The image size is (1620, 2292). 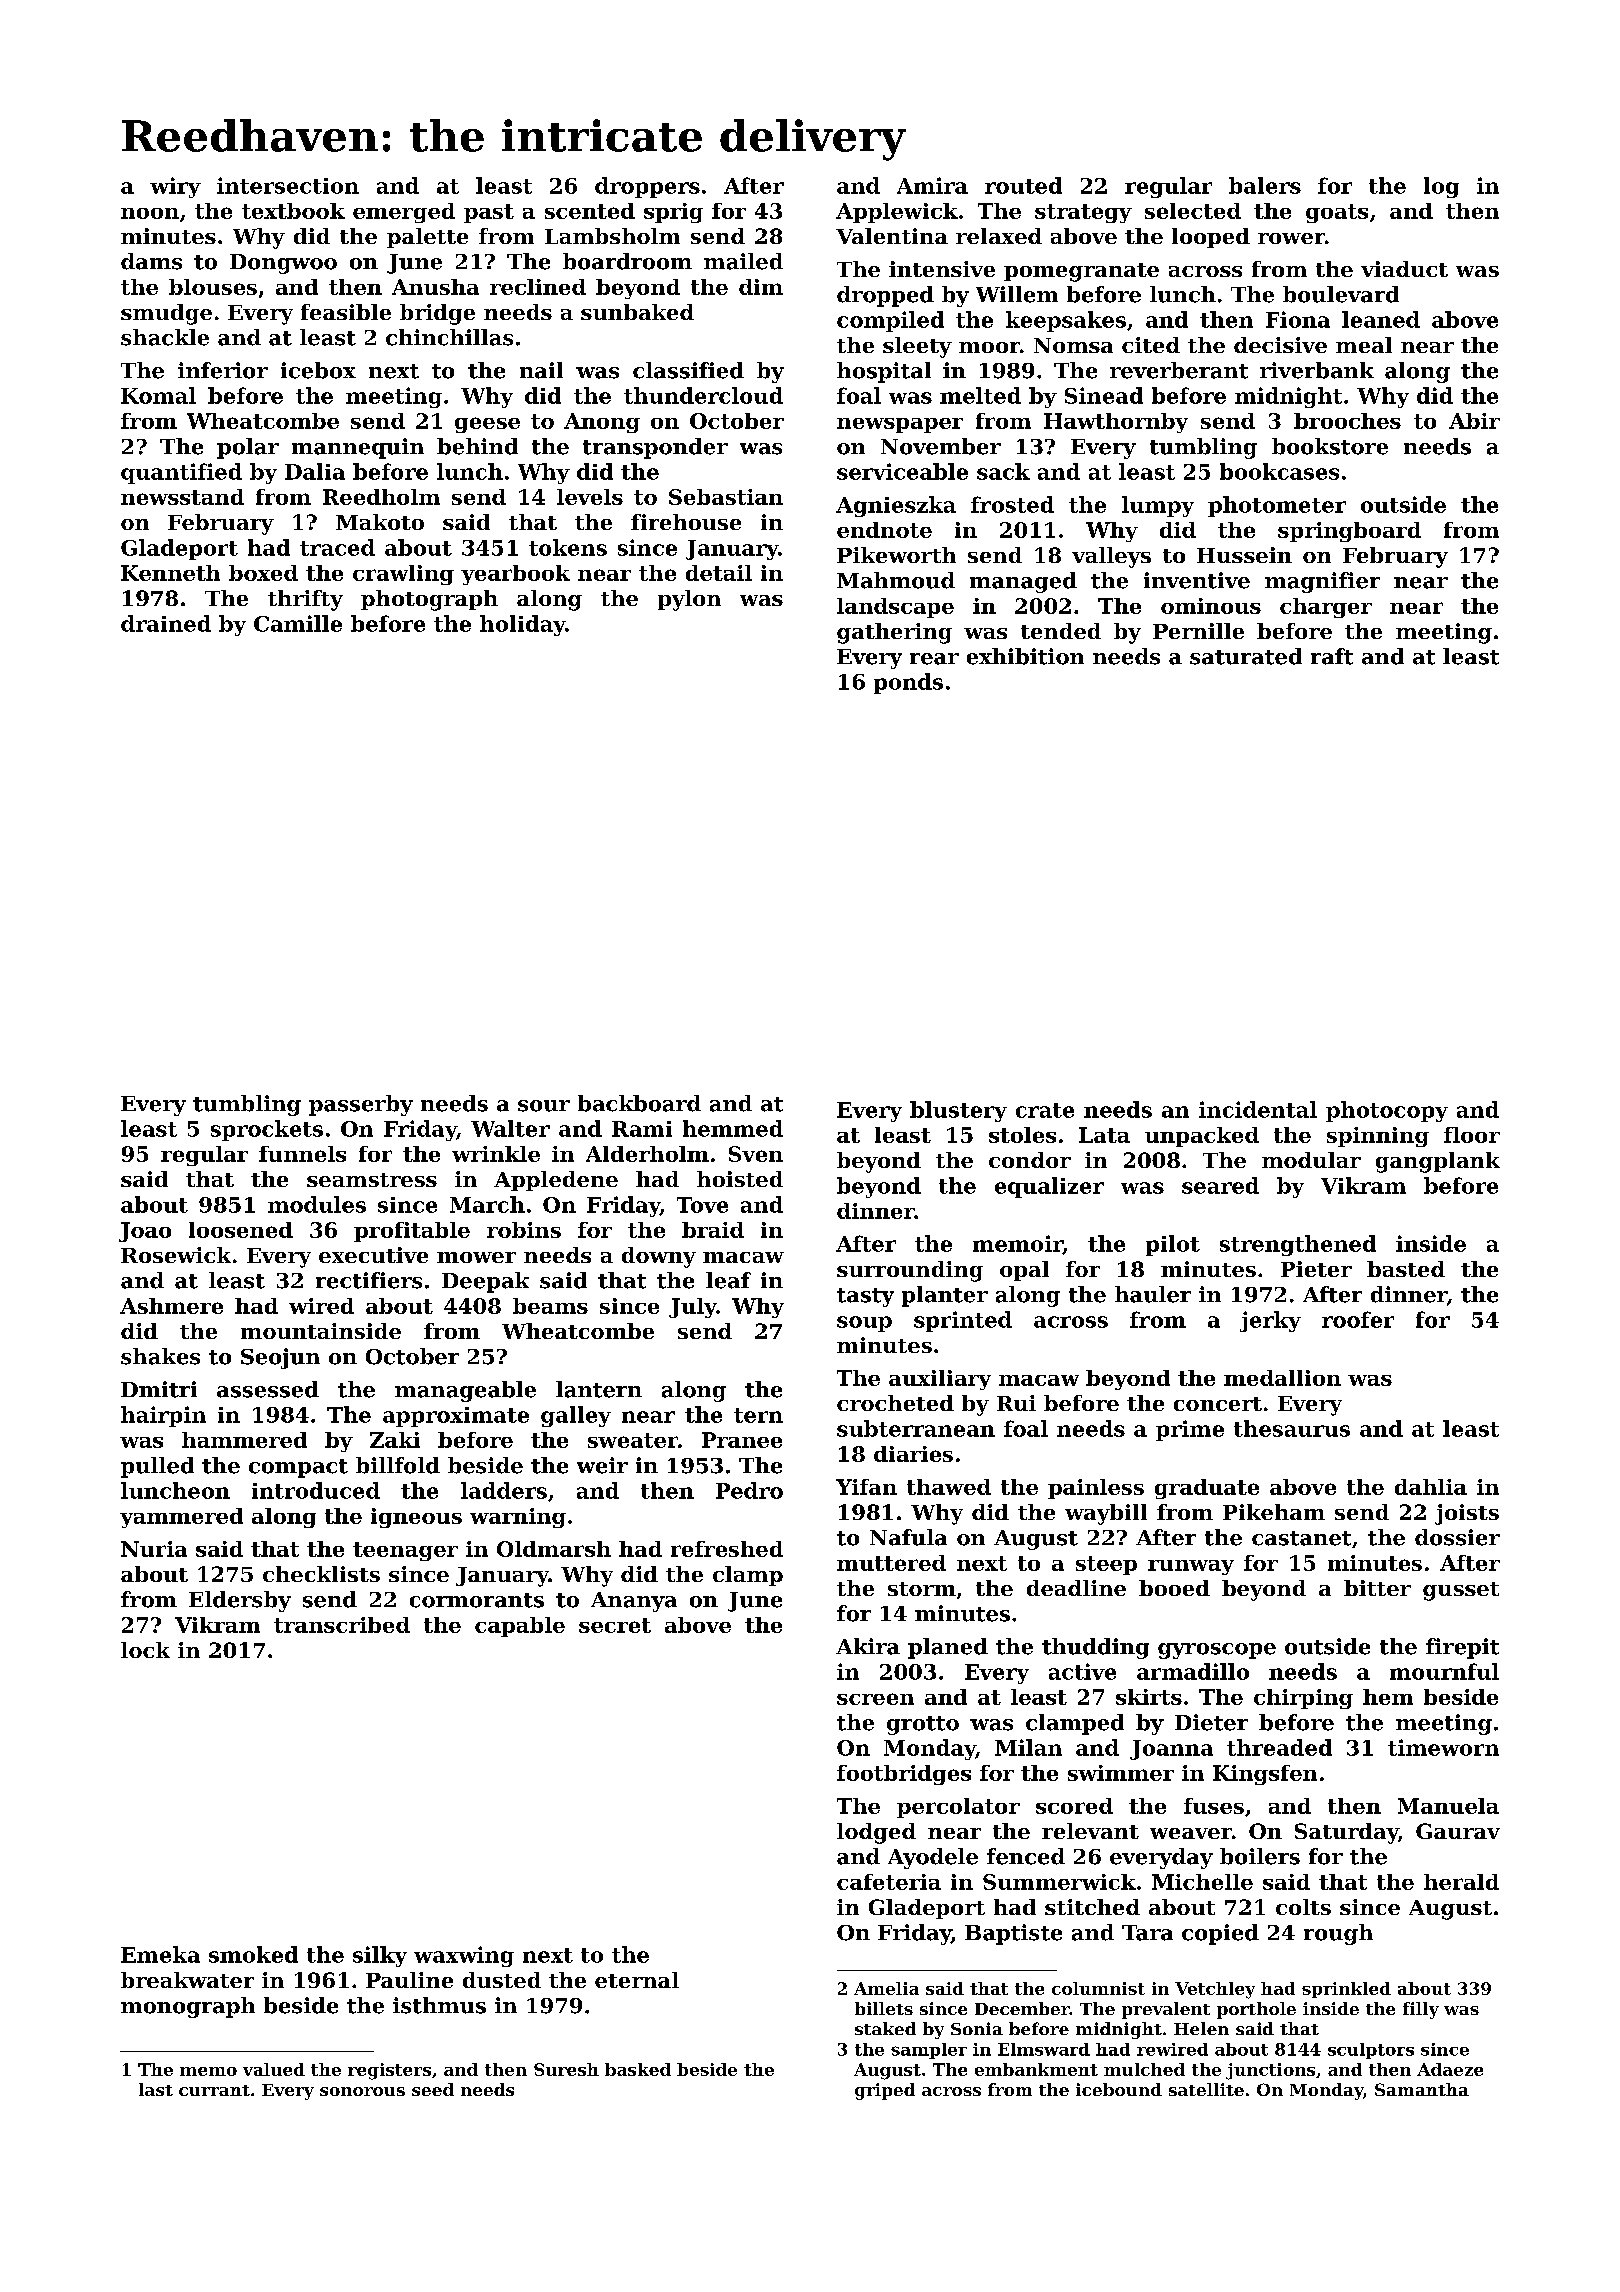 I want to click on log, so click(x=1441, y=187).
